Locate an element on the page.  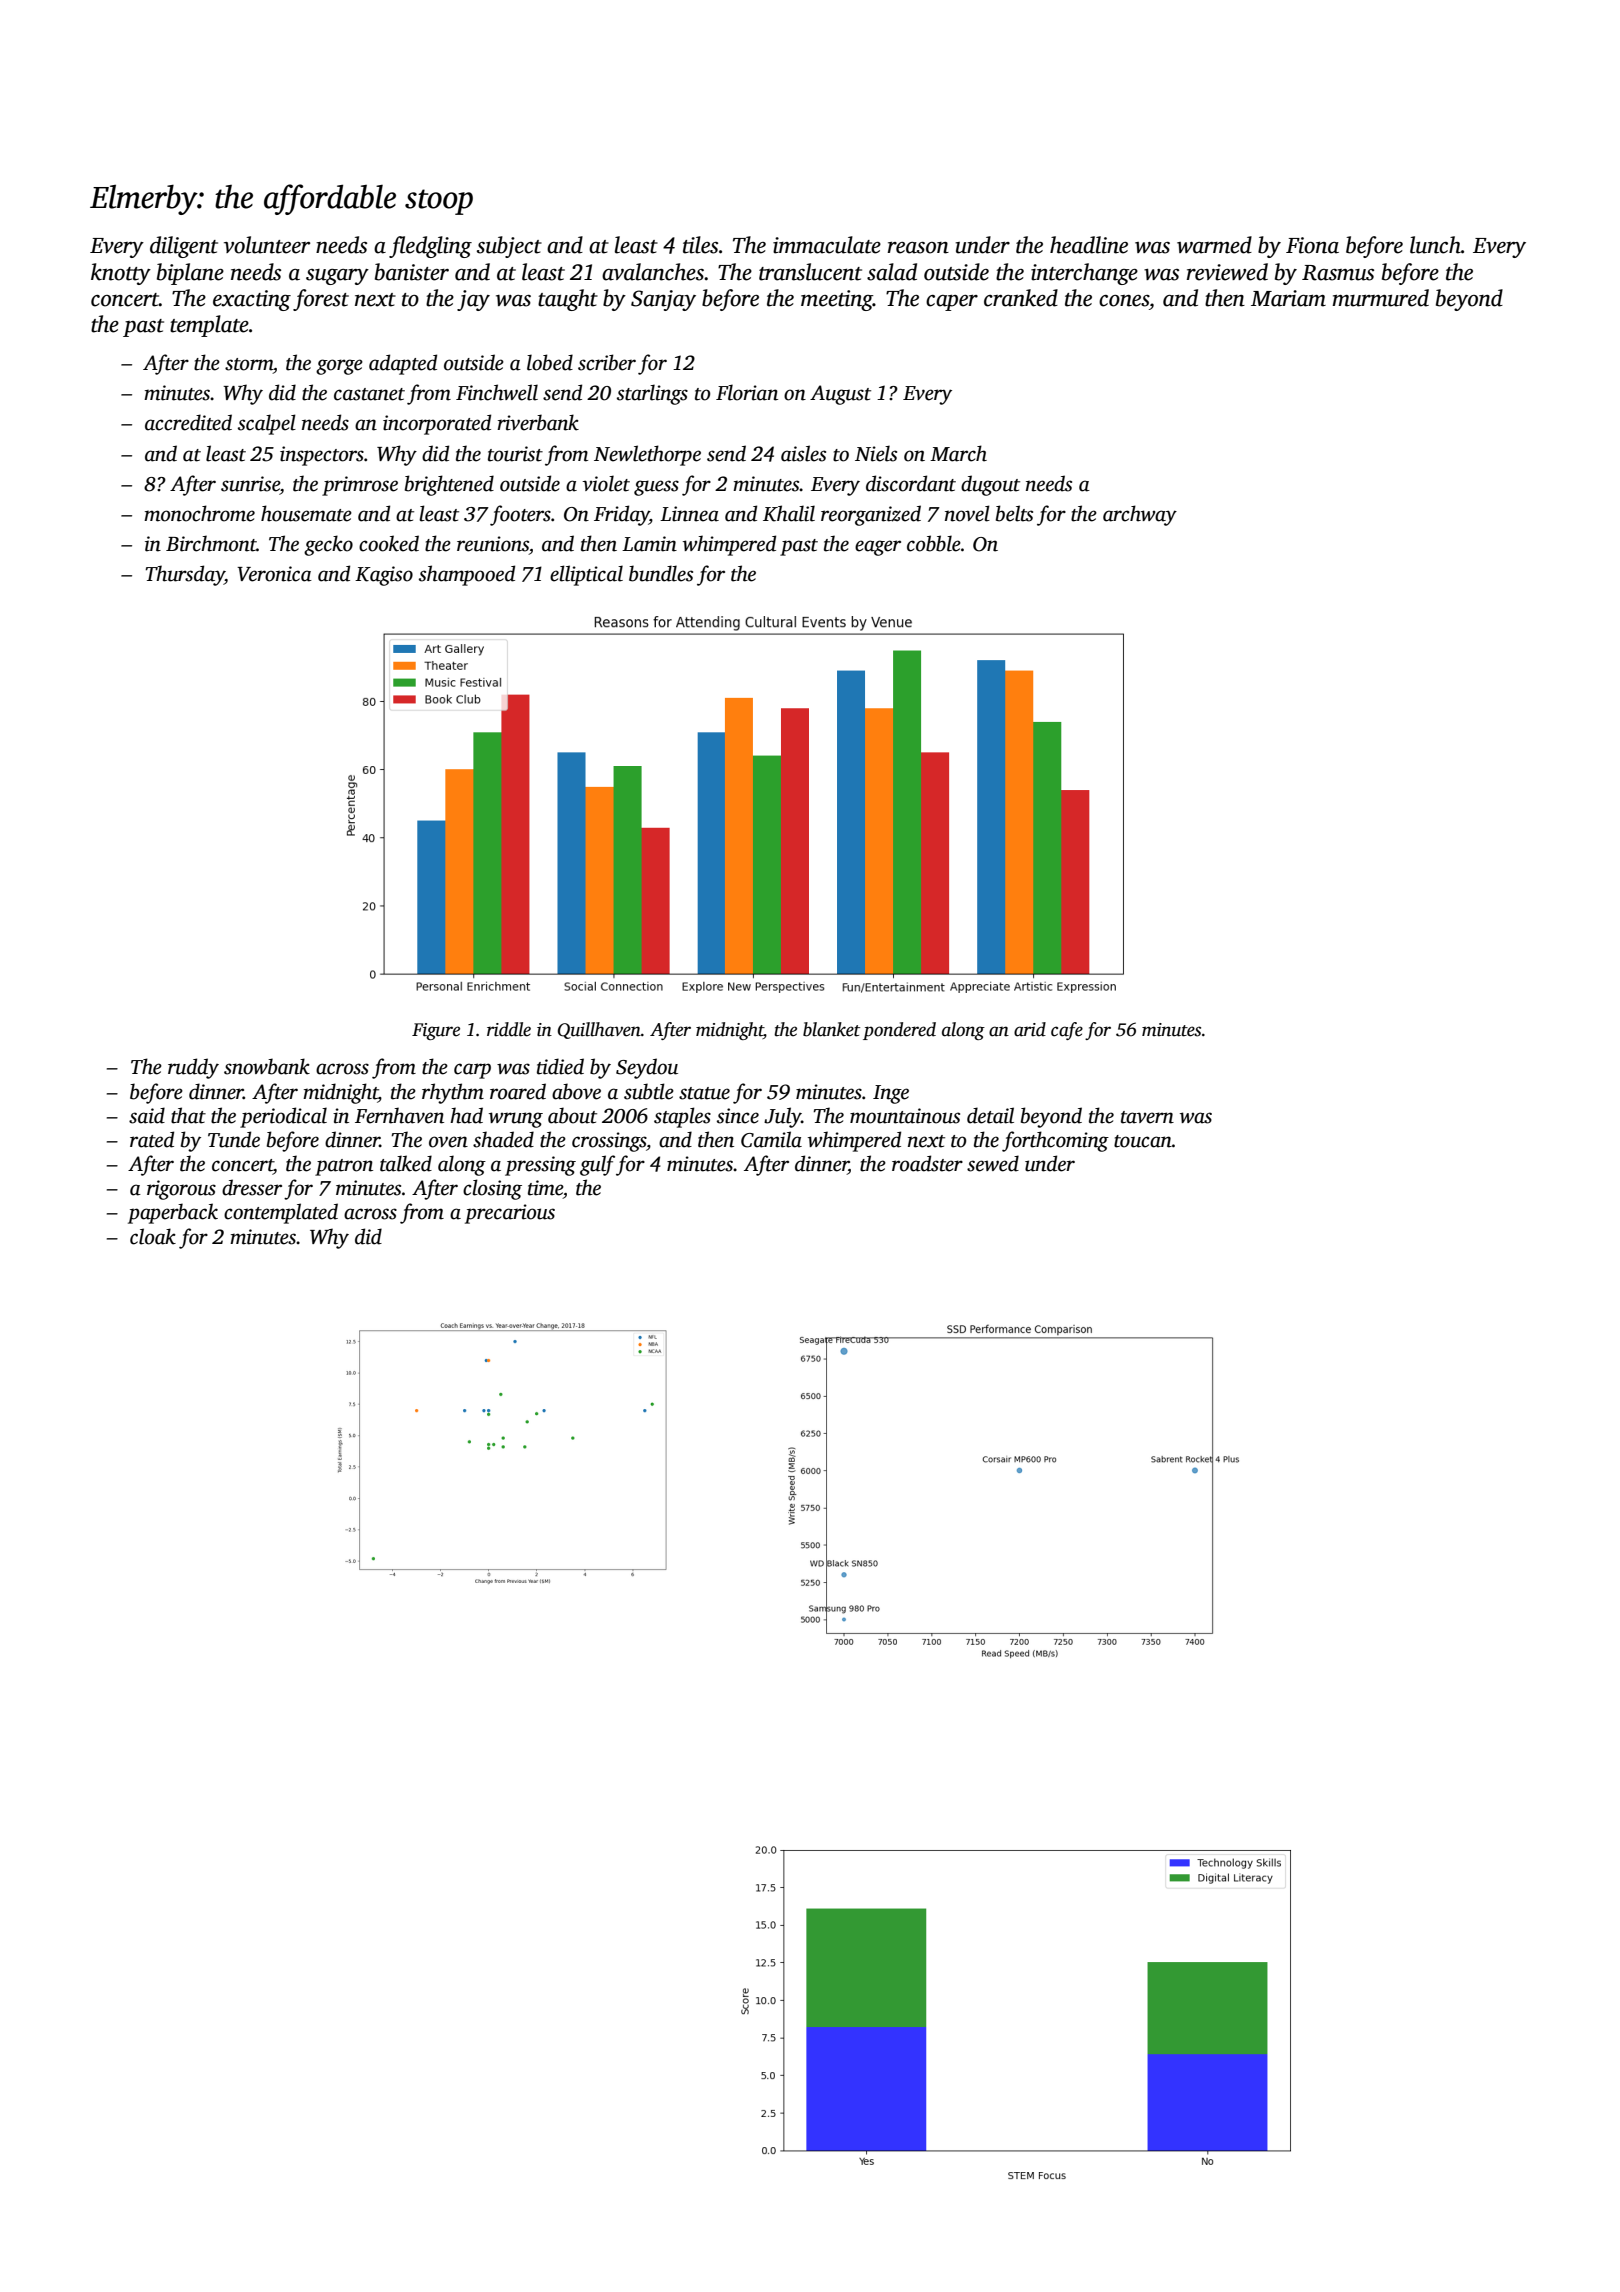
toucan is located at coordinates (1143, 1141).
